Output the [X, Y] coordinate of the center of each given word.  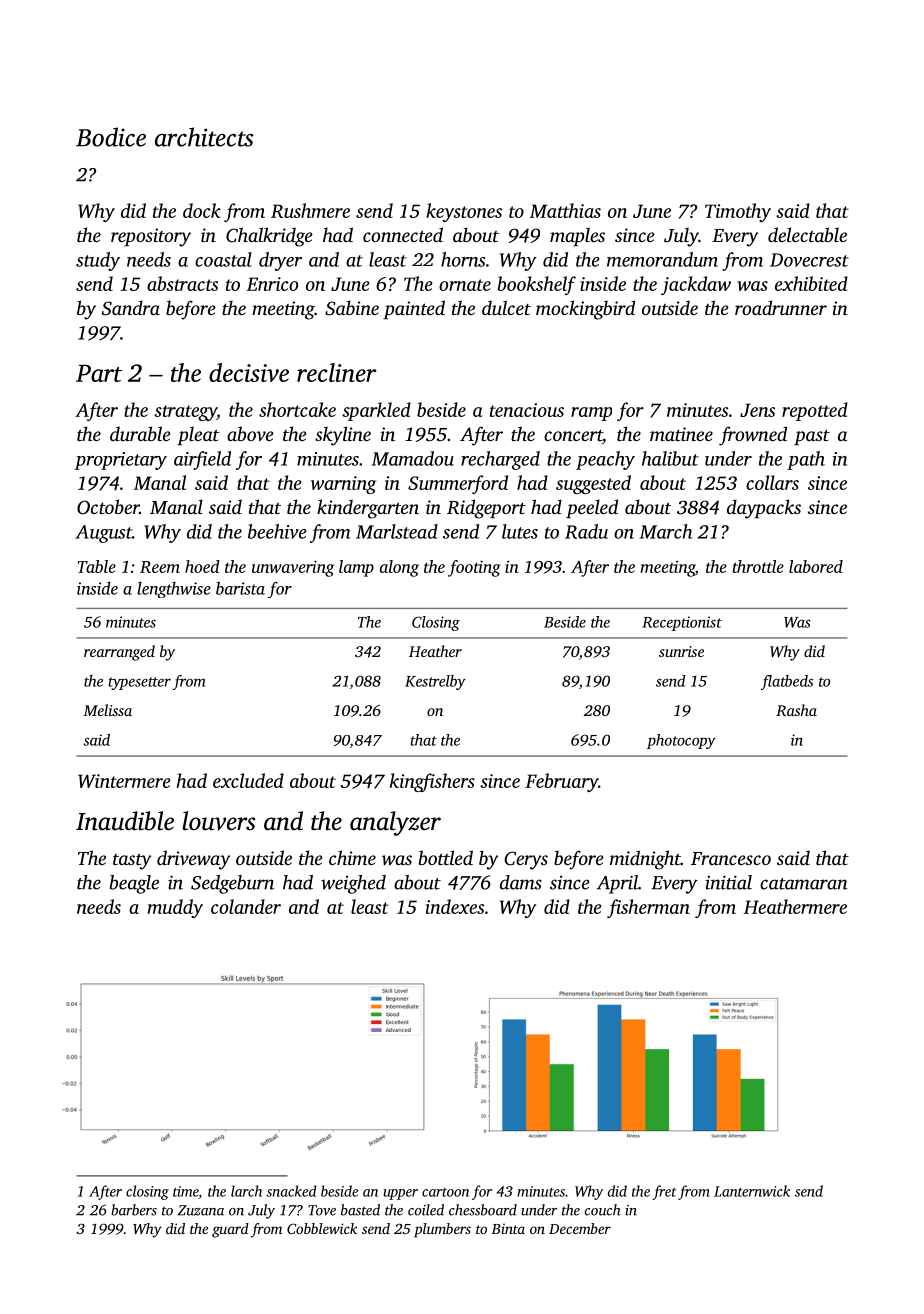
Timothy [738, 212]
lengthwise [174, 590]
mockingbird [585, 310]
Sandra [131, 308]
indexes [455, 906]
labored [816, 566]
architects [204, 137]
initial [728, 882]
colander [246, 906]
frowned [753, 436]
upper [400, 1194]
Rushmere [310, 210]
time [185, 1191]
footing [474, 568]
